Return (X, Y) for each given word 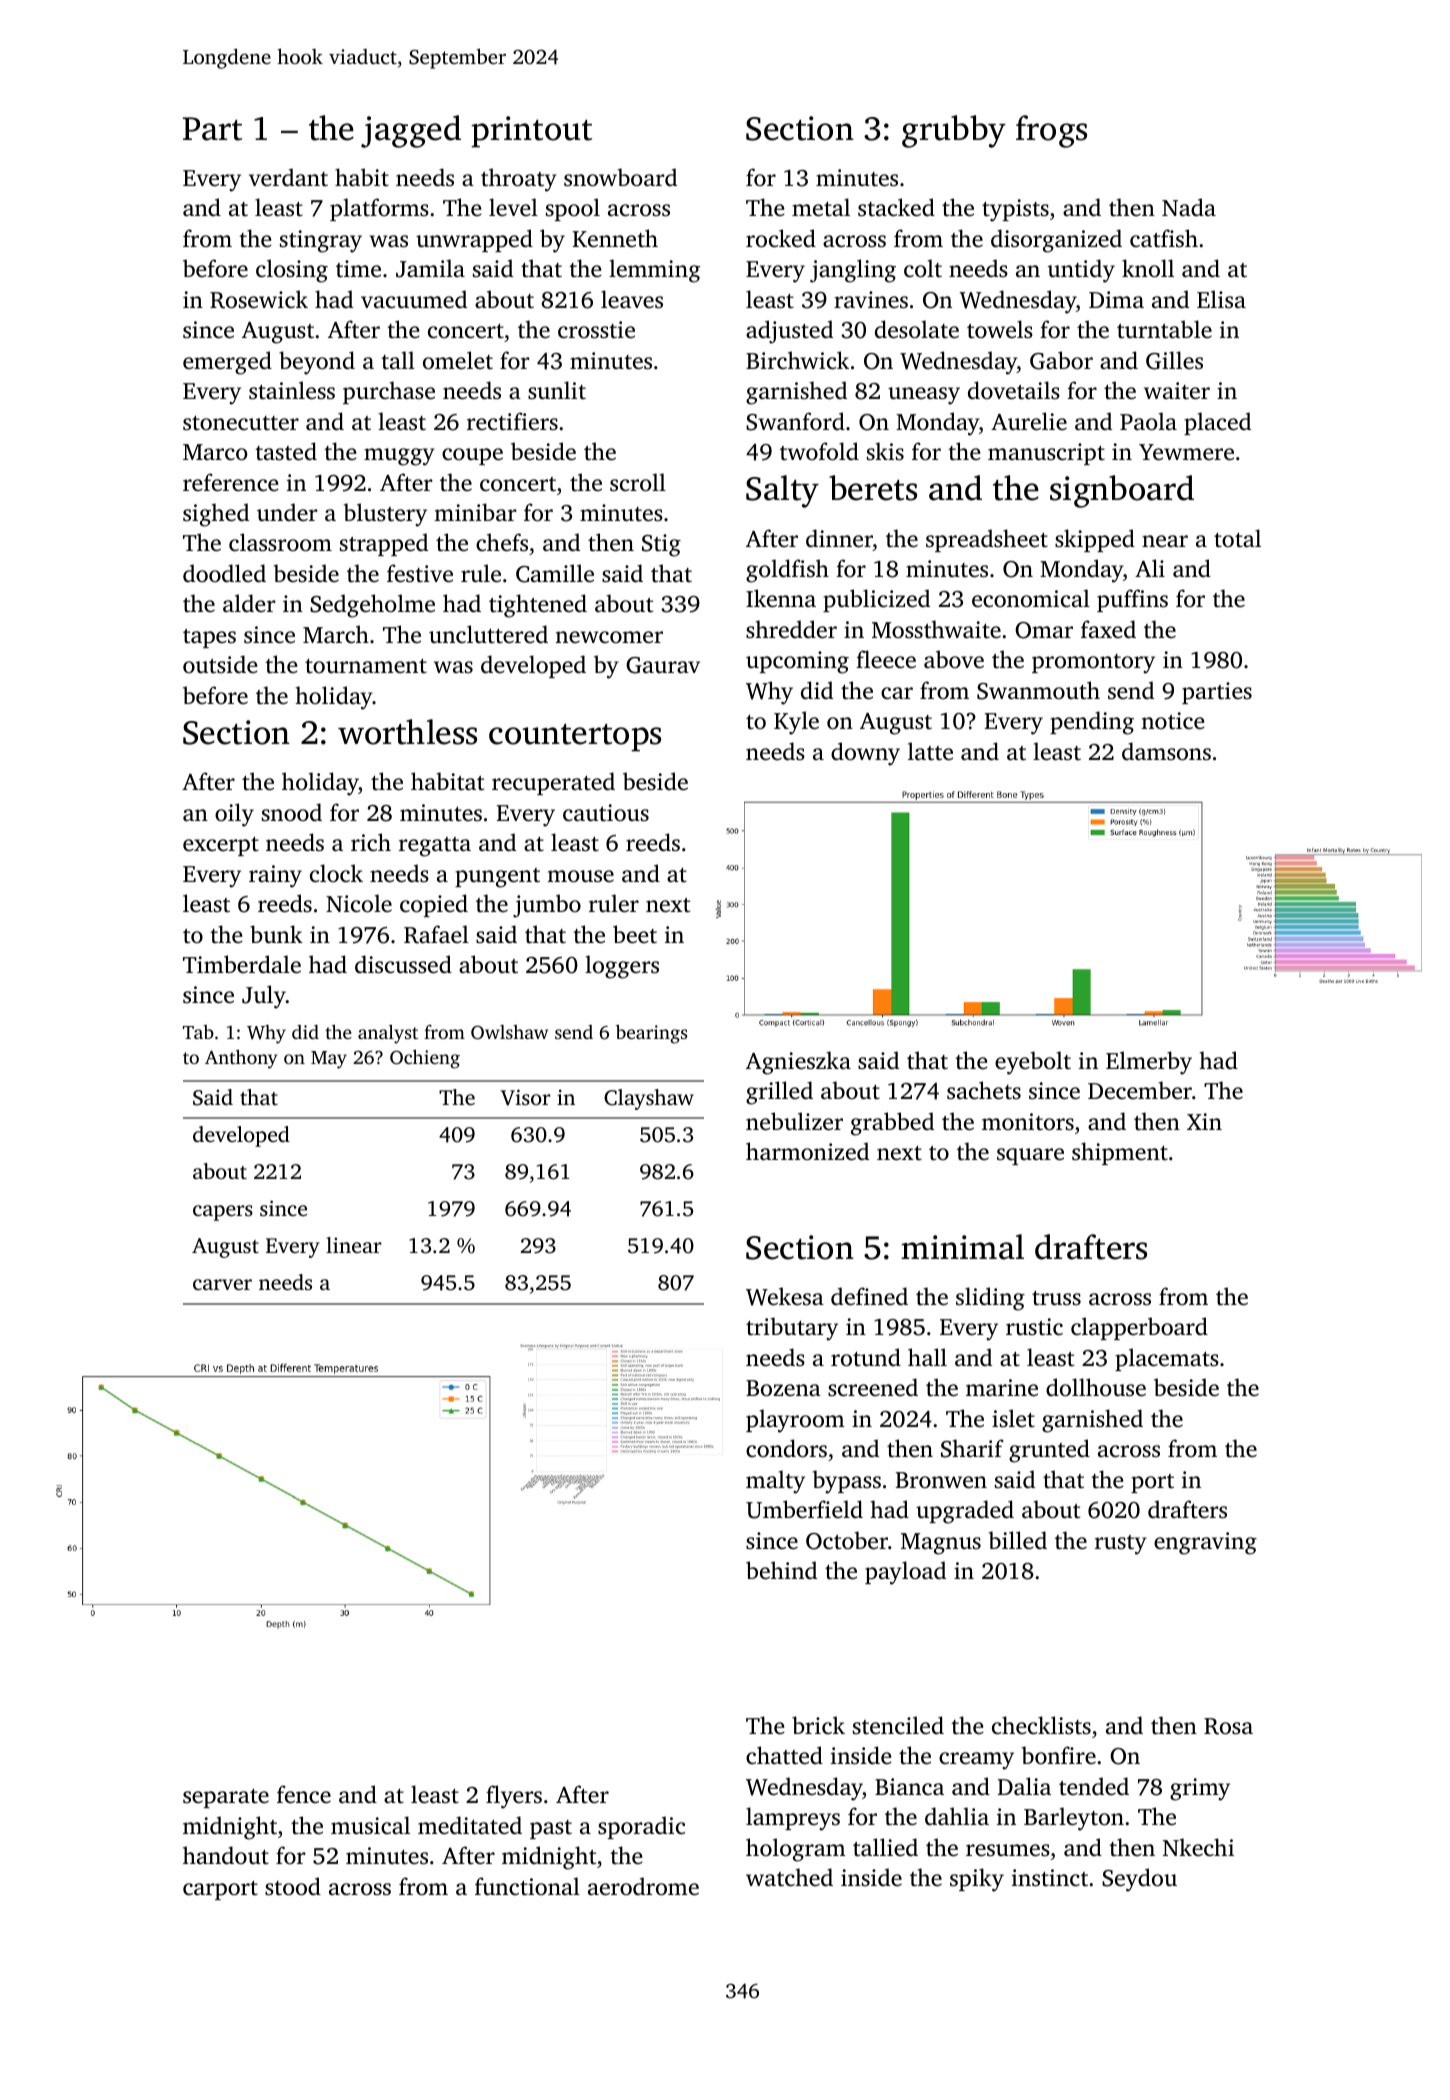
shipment (1120, 1153)
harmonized (807, 1151)
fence (304, 1794)
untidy (1081, 271)
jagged (411, 131)
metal (821, 207)
